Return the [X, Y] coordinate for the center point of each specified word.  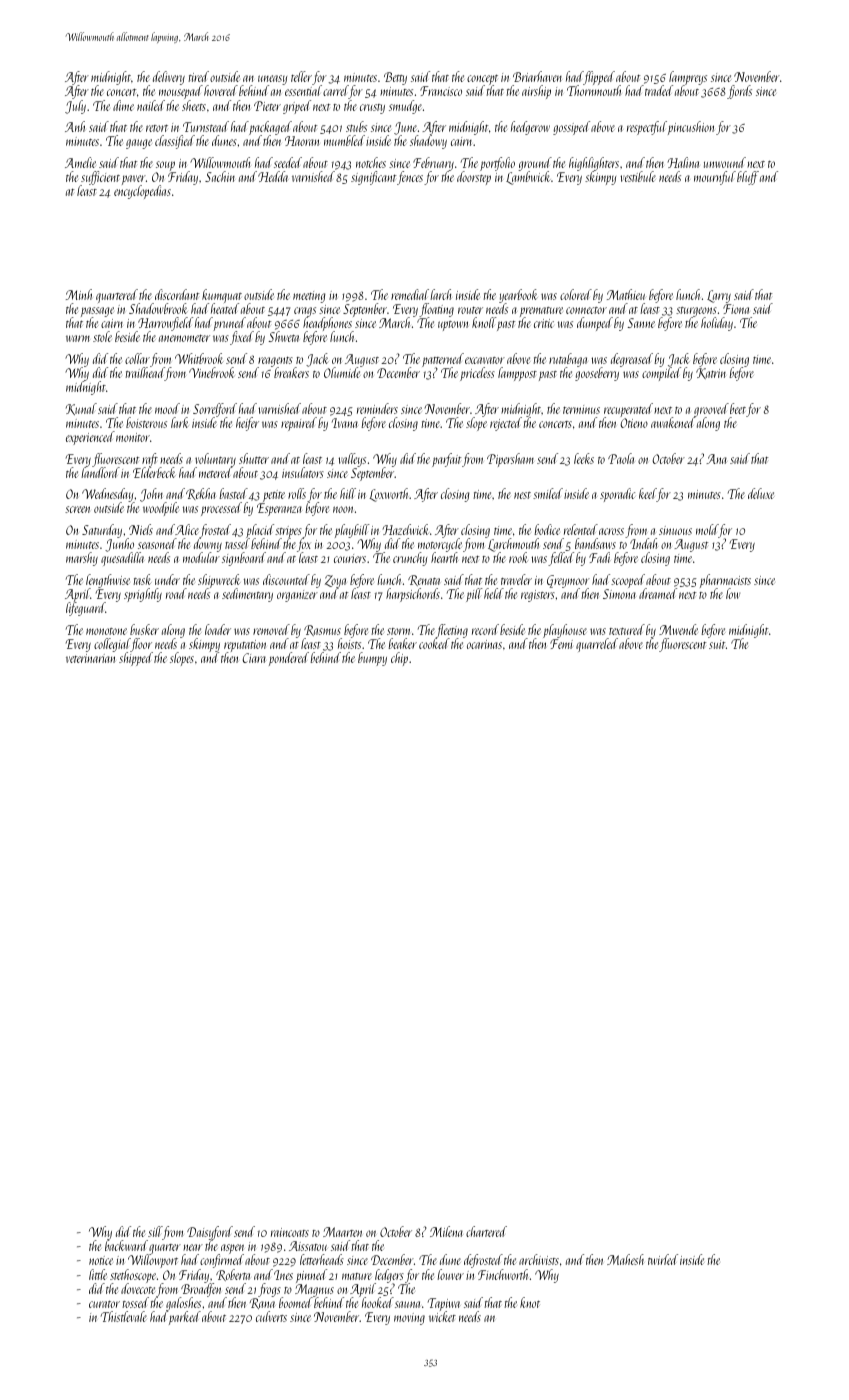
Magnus [314, 1290]
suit [717, 644]
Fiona [736, 309]
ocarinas [484, 644]
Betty [395, 78]
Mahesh [625, 1259]
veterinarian [90, 658]
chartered [486, 1231]
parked [184, 1318]
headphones [328, 325]
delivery [169, 78]
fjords [739, 92]
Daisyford [210, 1233]
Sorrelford [215, 410]
